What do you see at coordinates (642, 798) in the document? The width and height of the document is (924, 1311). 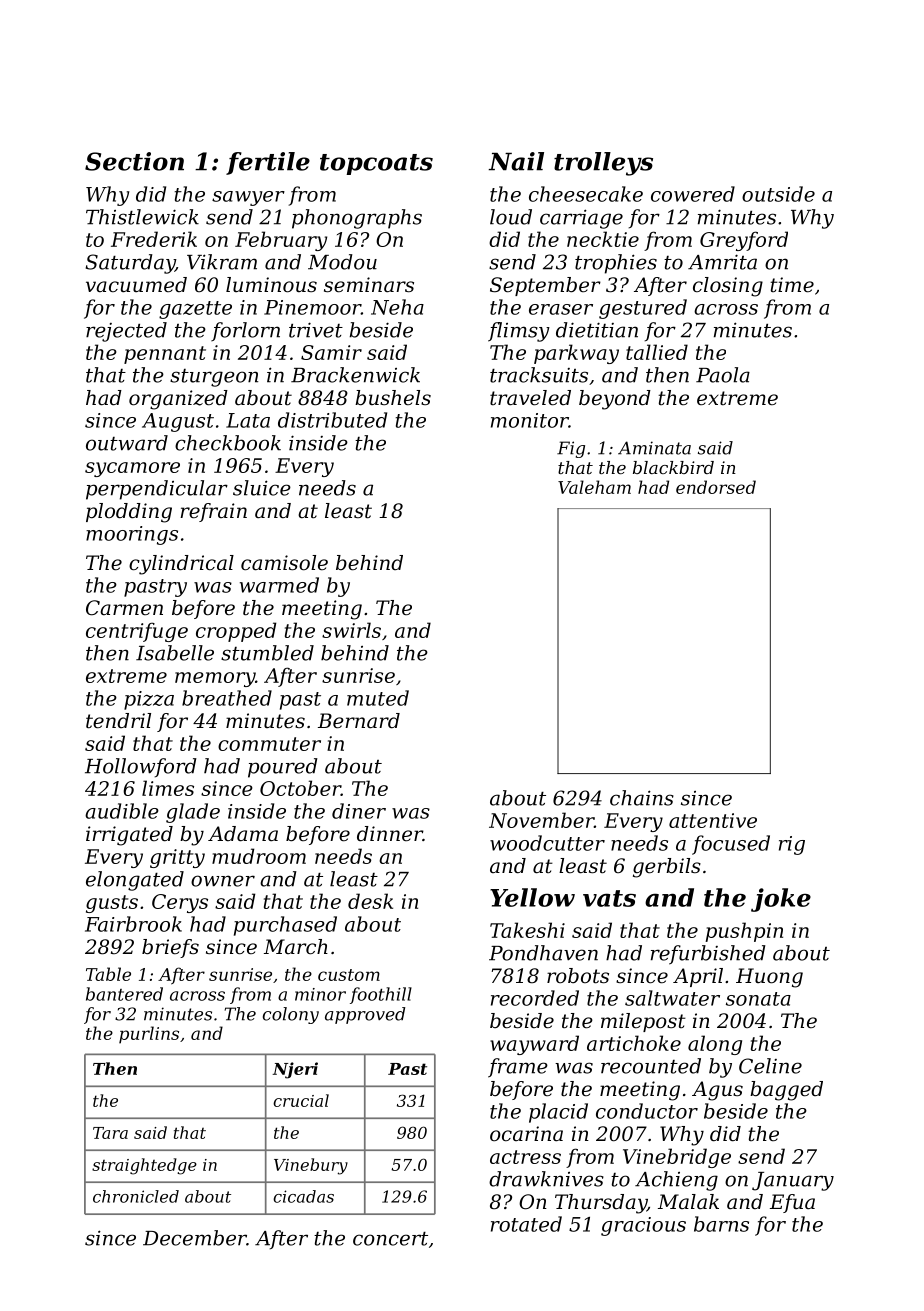 I see `chains` at bounding box center [642, 798].
